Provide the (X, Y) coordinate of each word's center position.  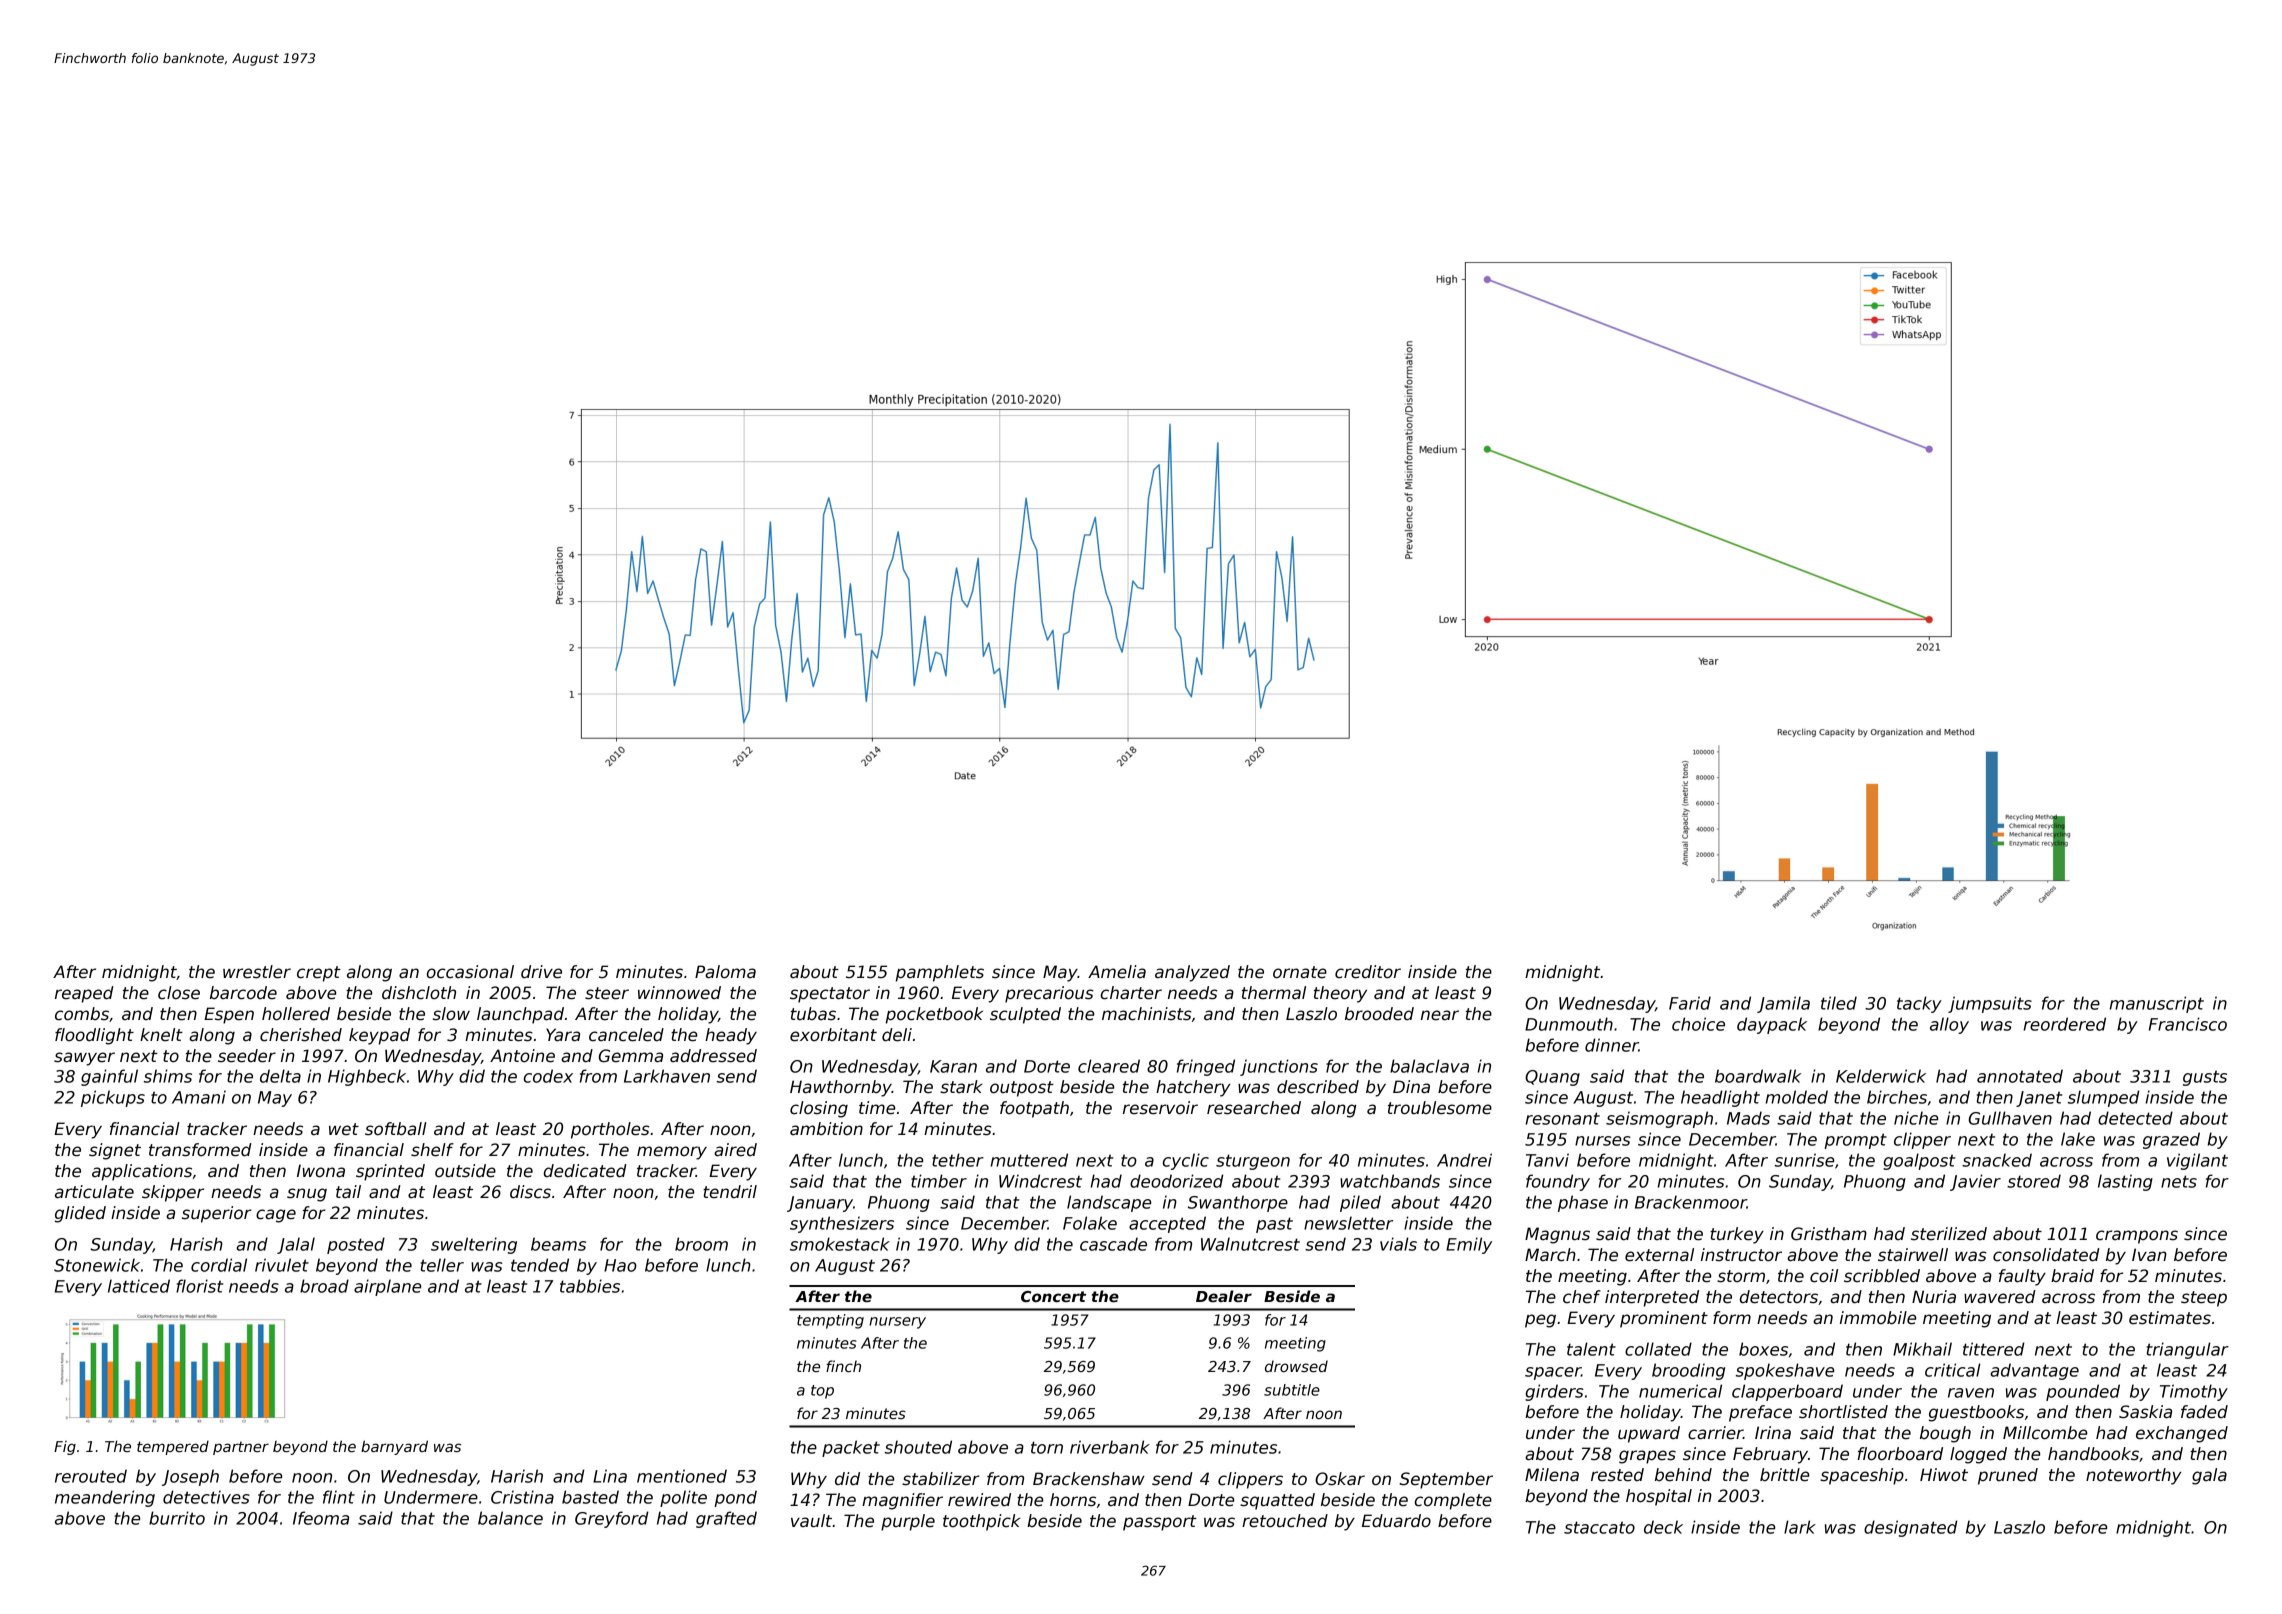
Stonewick (97, 1265)
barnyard (394, 1447)
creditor (1368, 972)
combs (82, 1014)
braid (2072, 1275)
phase (1583, 1203)
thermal (1274, 993)
